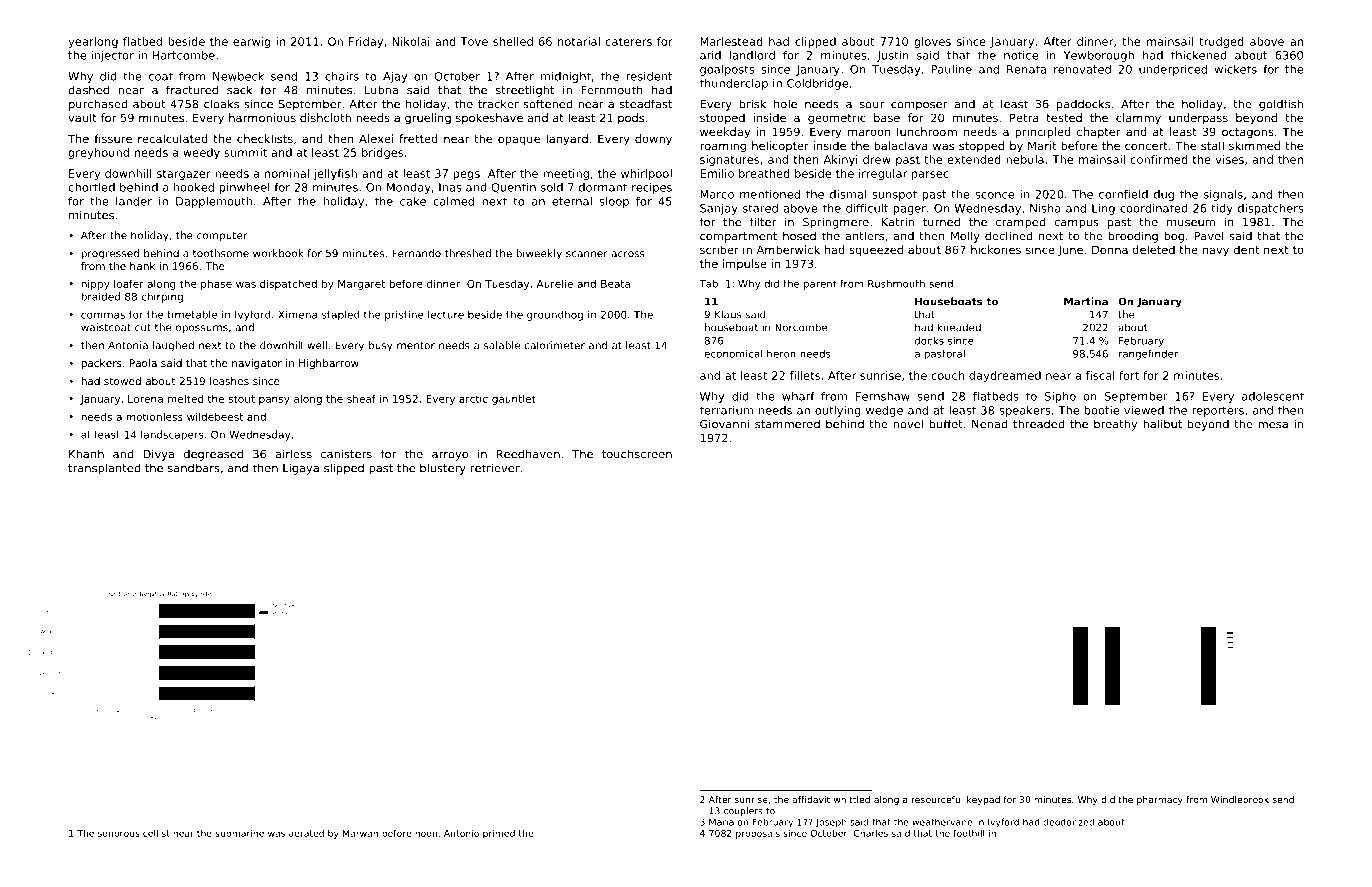 This image has width=1372, height=887. Describe the element at coordinates (815, 42) in the image. I see `clipped` at that location.
